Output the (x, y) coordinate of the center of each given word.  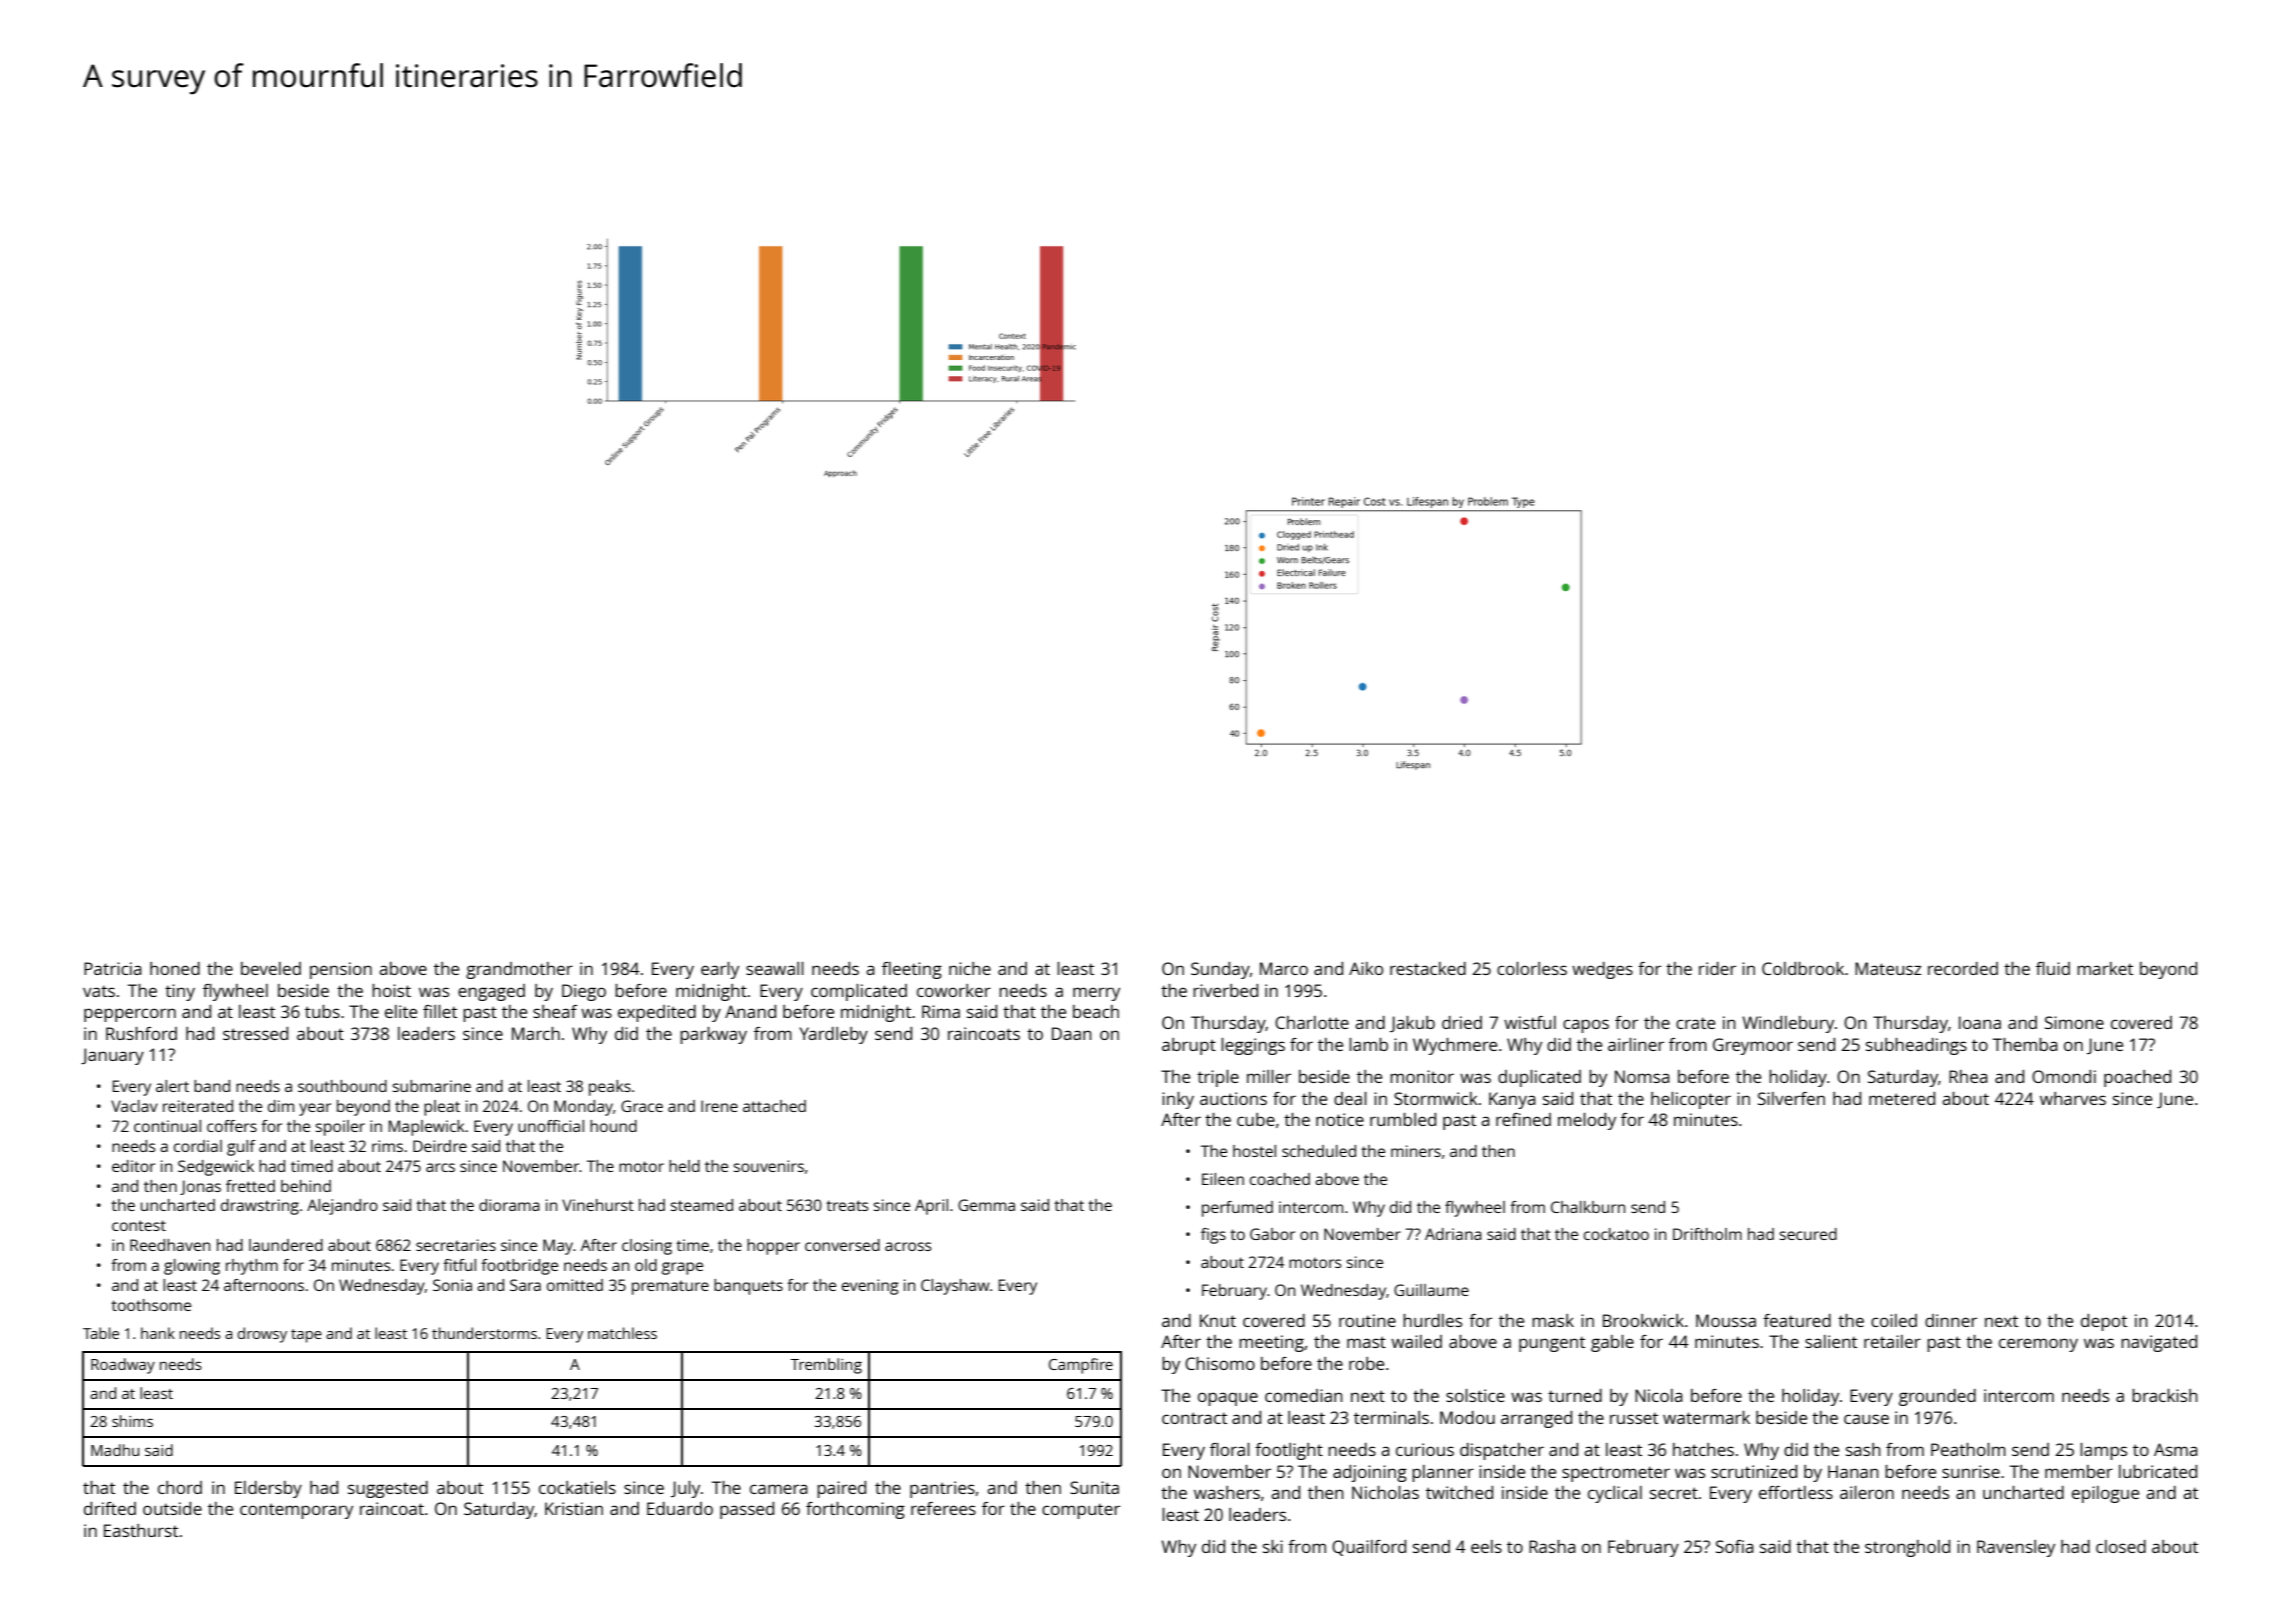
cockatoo (1616, 1234)
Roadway (123, 1366)
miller (1269, 1076)
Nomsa (1642, 1076)
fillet (440, 1011)
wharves (2073, 1098)
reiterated (198, 1106)
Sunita (1094, 1487)
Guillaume (1431, 1290)
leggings (1253, 1046)
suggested (388, 1489)
